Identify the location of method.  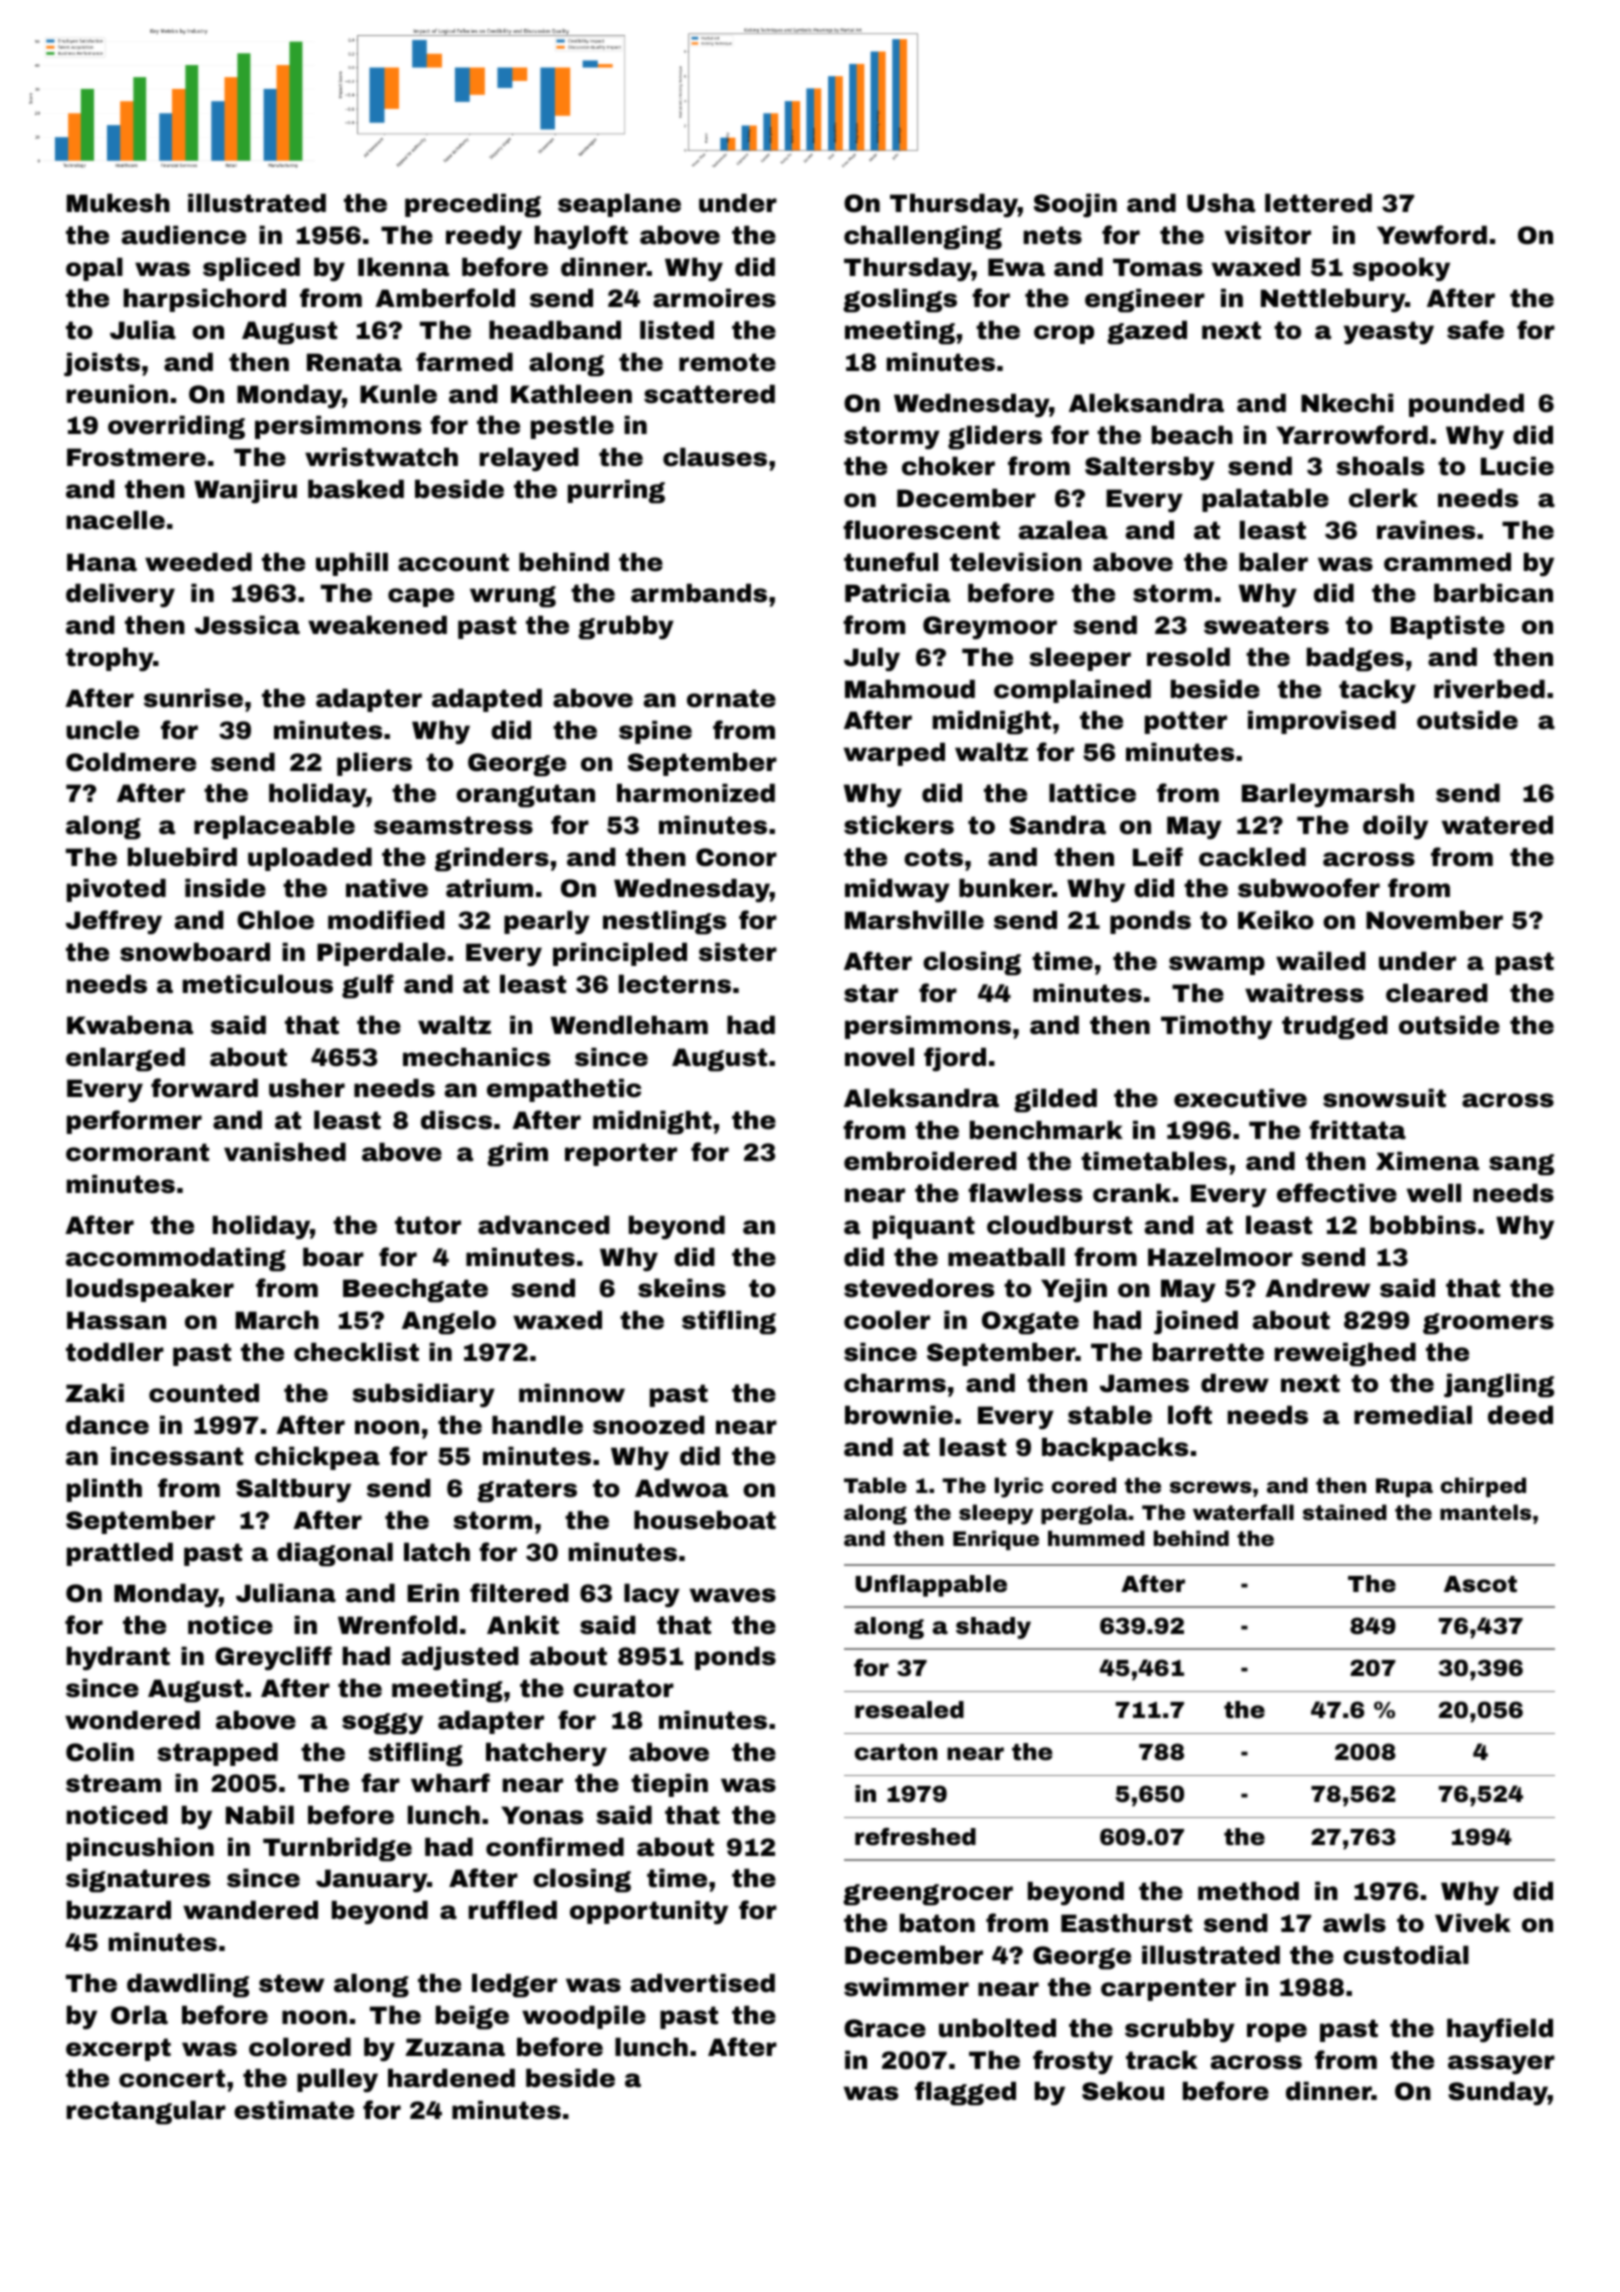
(1248, 1891).
